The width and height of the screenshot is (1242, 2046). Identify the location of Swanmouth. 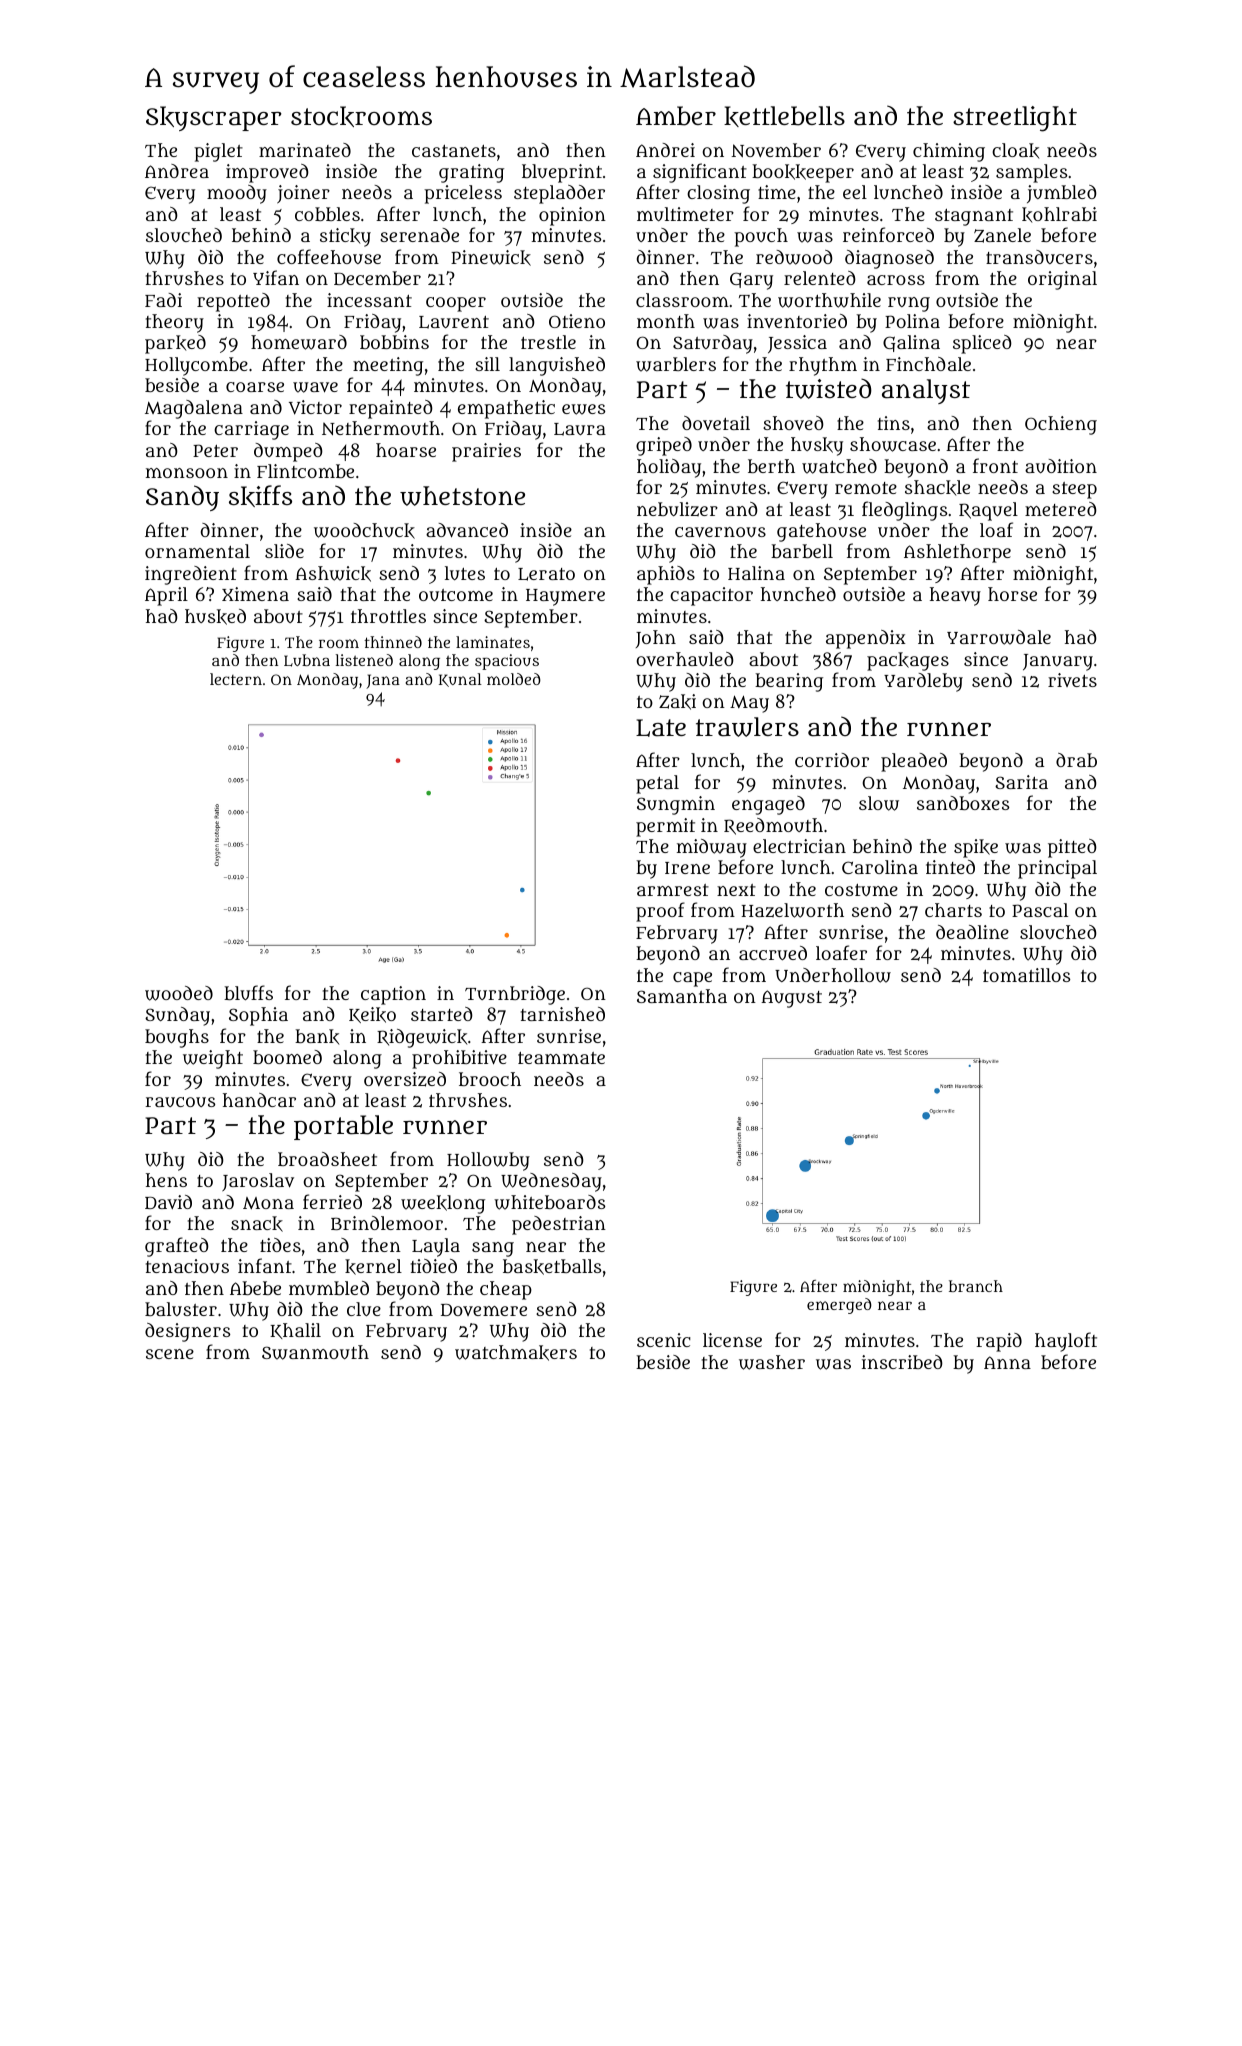
(315, 1352).
